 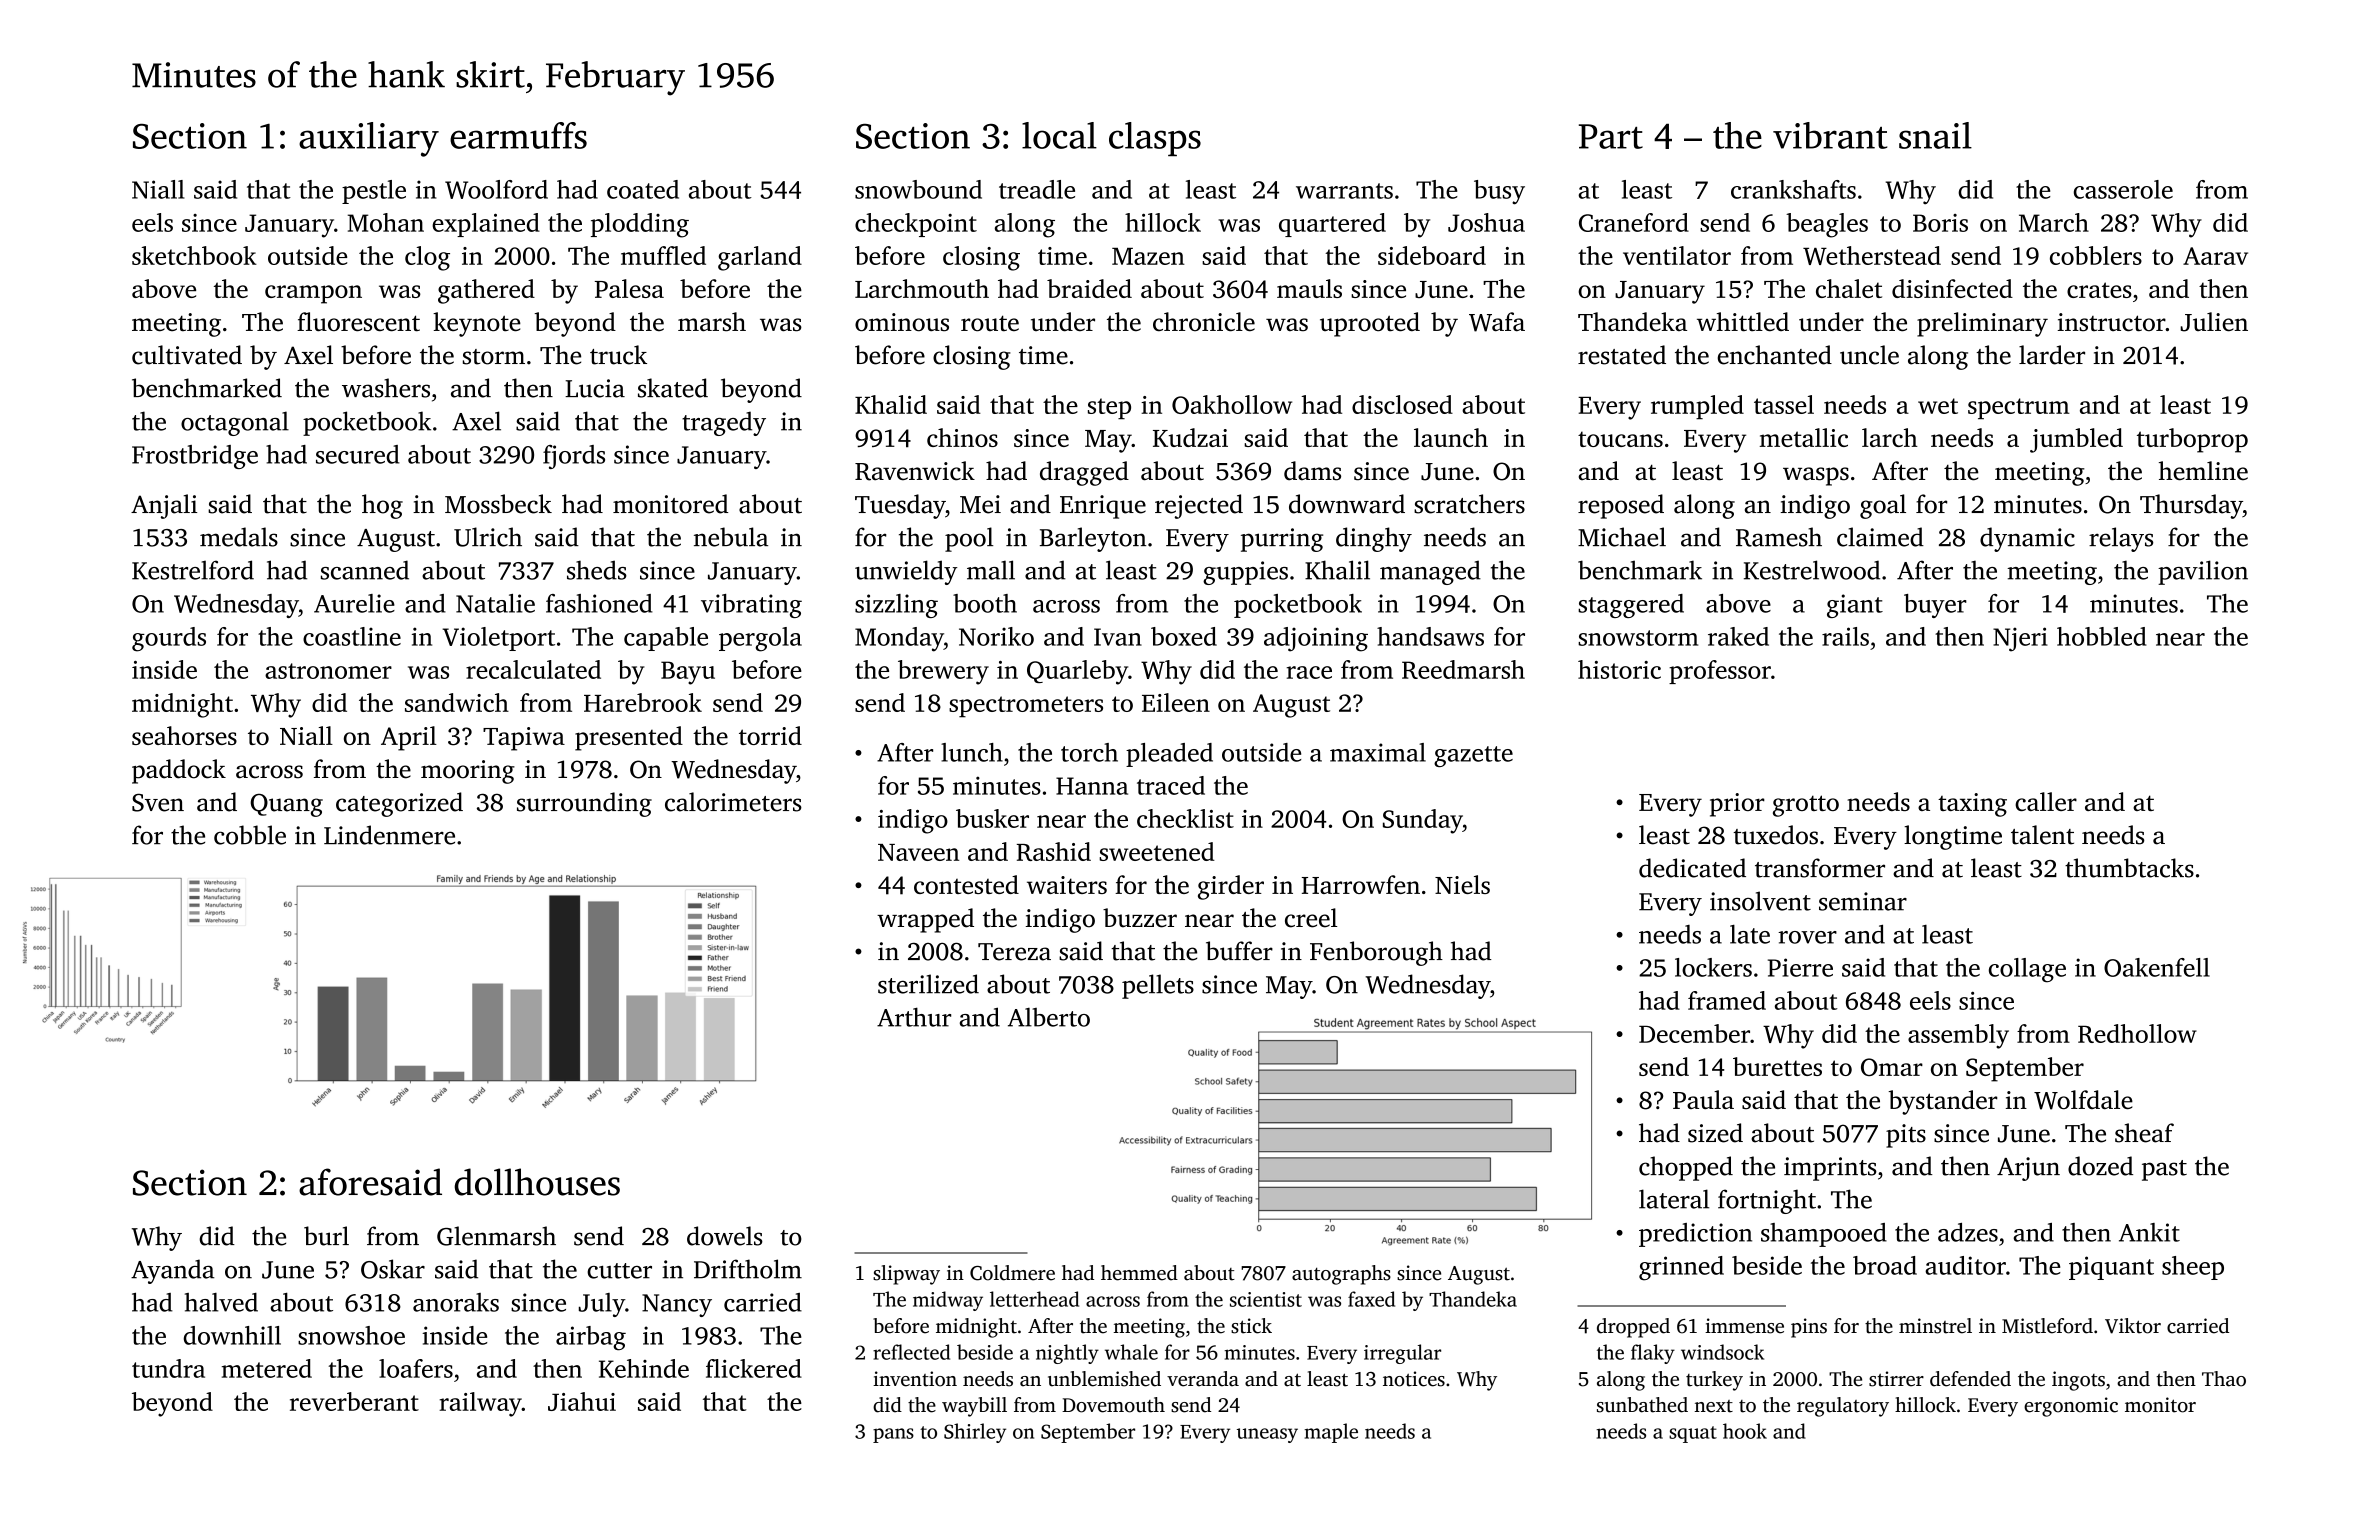 What do you see at coordinates (1972, 805) in the screenshot?
I see `taxing` at bounding box center [1972, 805].
